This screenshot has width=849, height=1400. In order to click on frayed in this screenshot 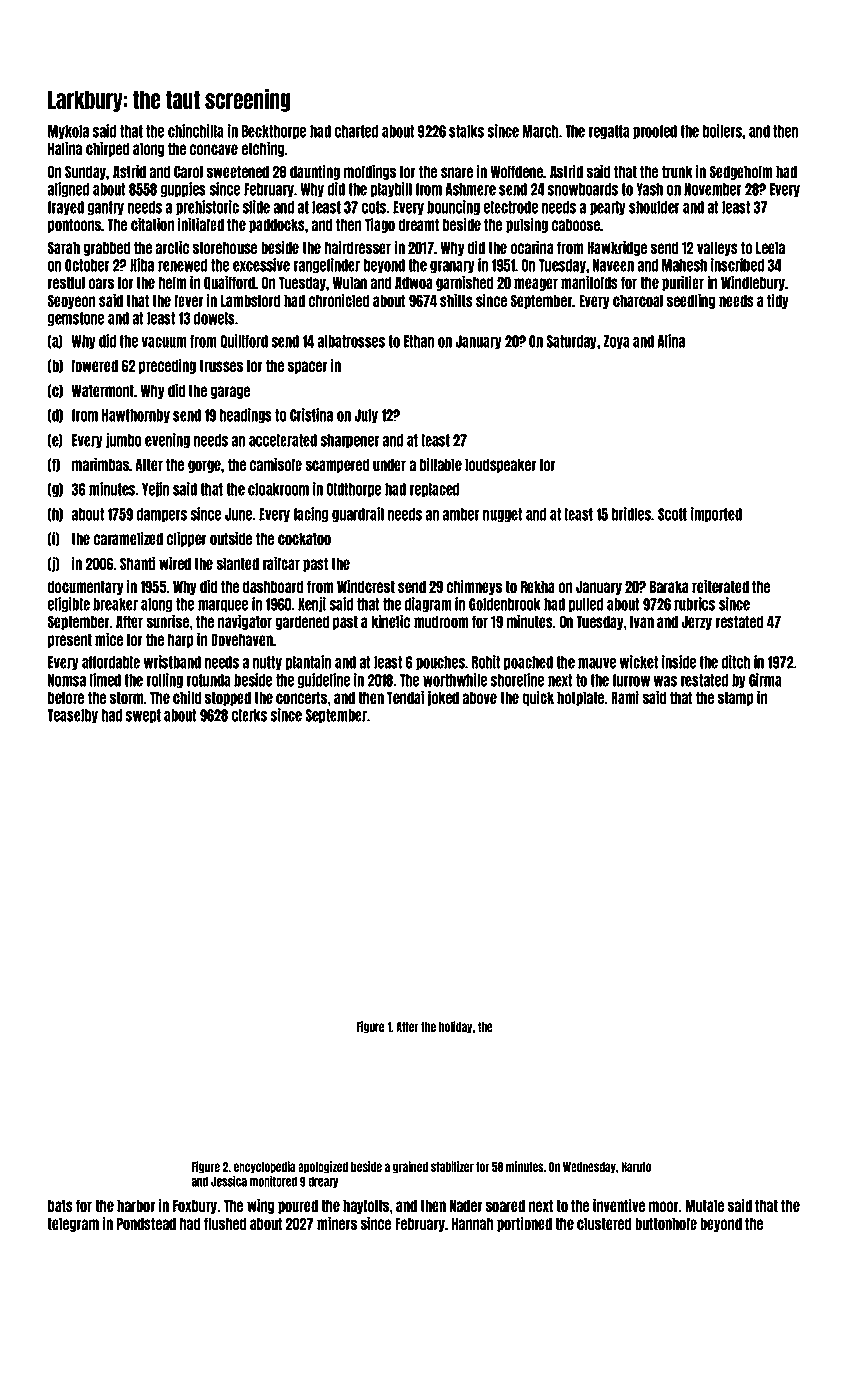, I will do `click(65, 208)`.
